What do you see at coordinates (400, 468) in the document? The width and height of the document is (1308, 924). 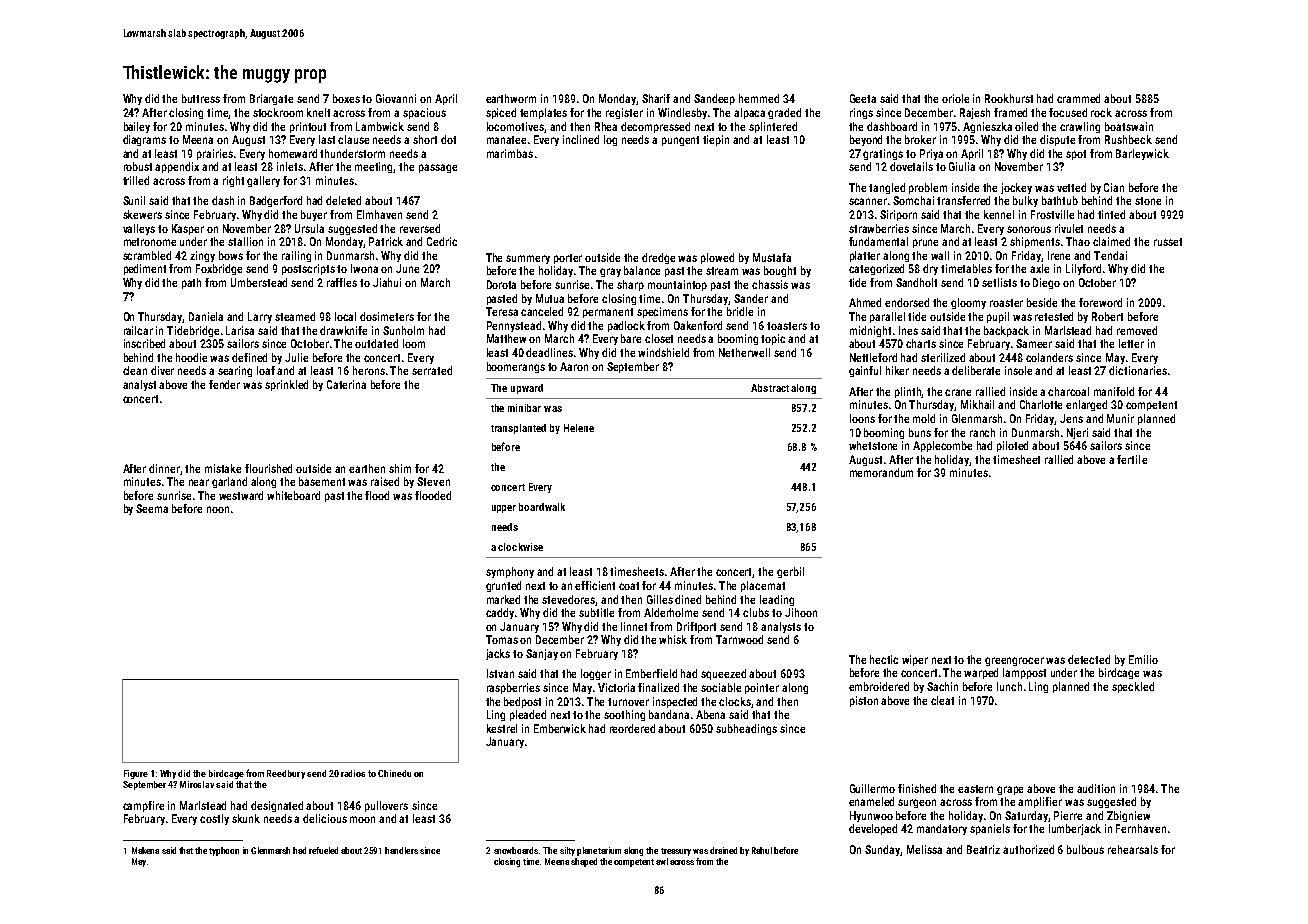 I see `shim` at bounding box center [400, 468].
